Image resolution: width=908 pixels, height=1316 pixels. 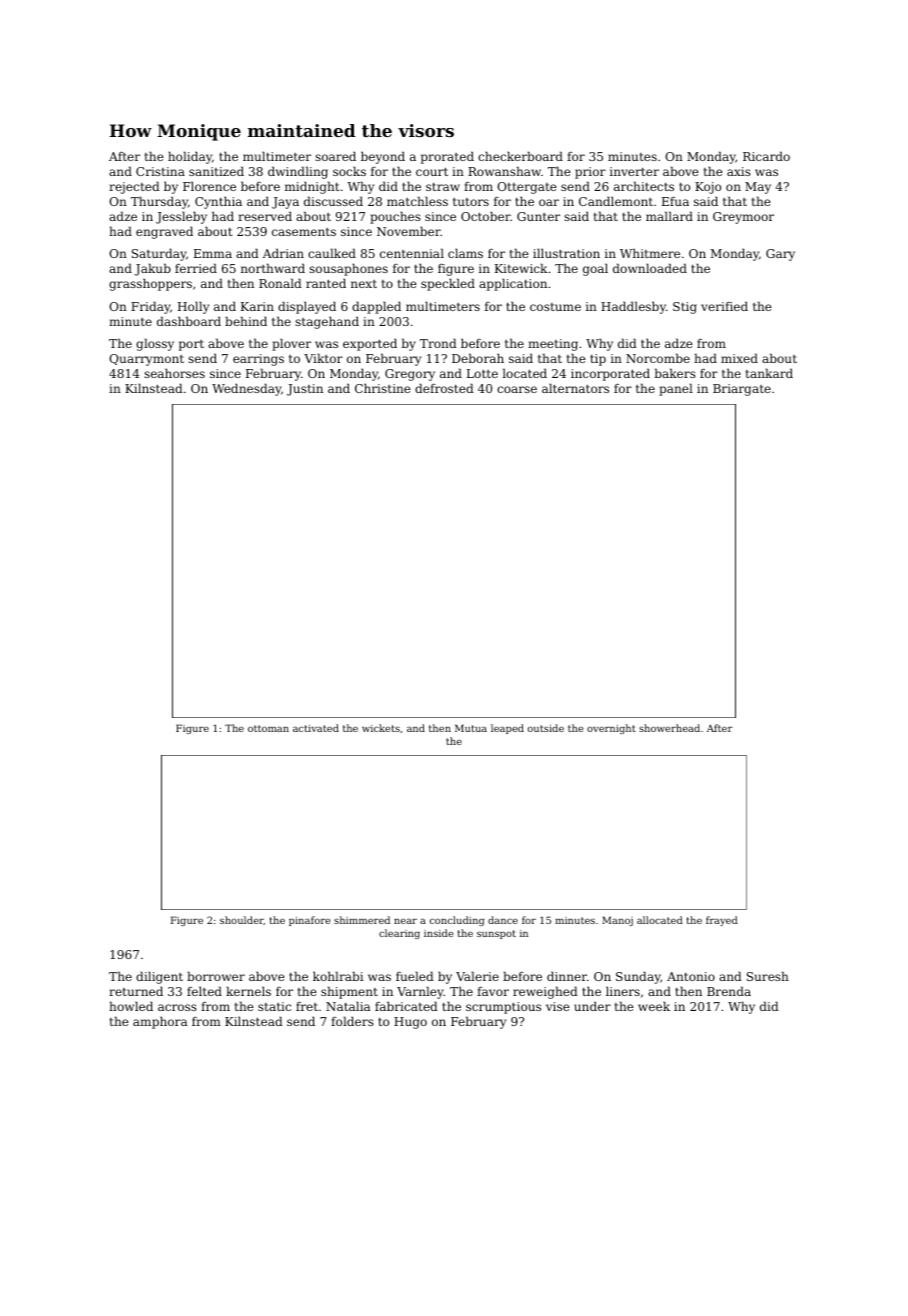 I want to click on shoulder, so click(x=242, y=920).
